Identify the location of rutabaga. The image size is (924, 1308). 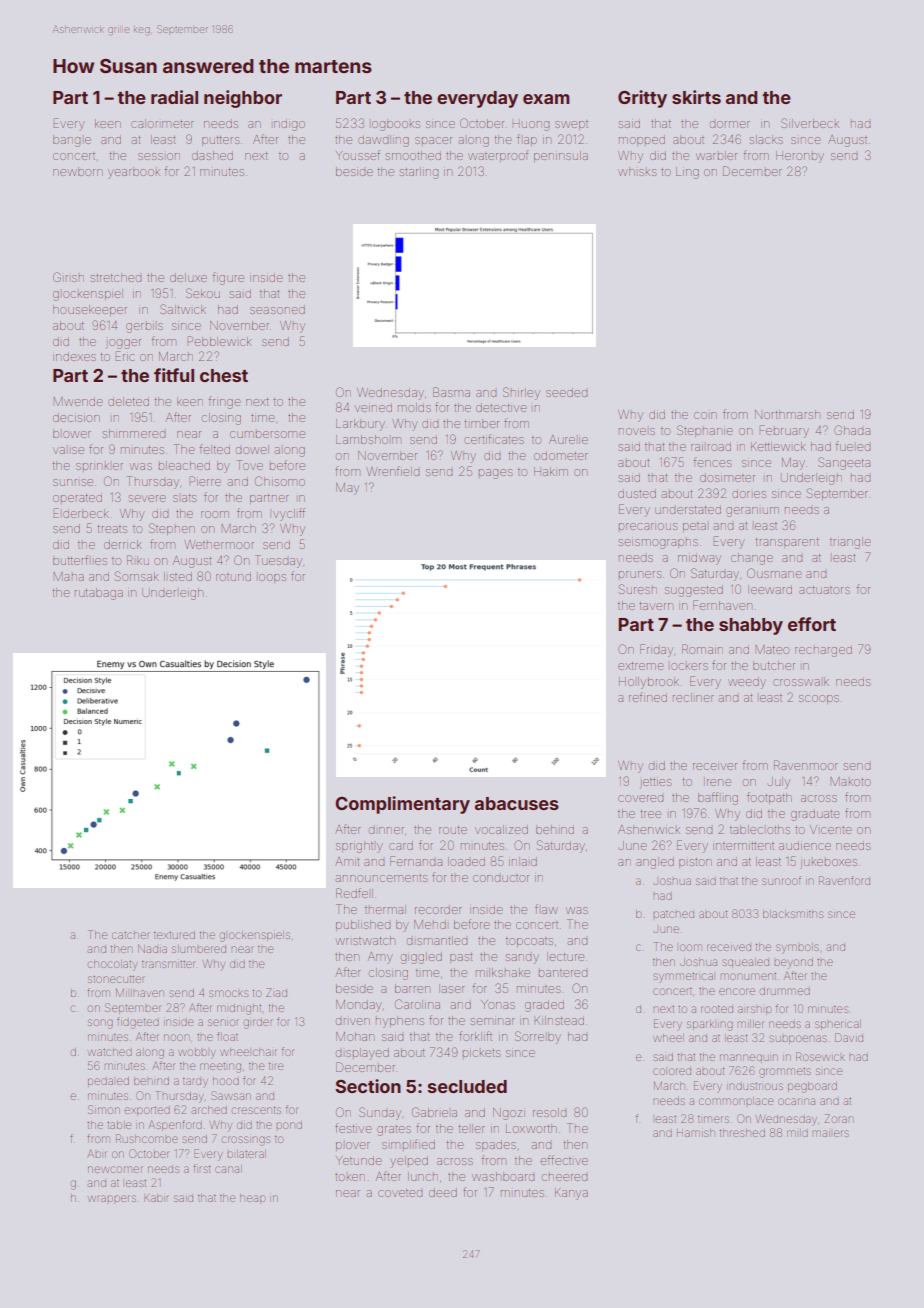
(99, 594).
